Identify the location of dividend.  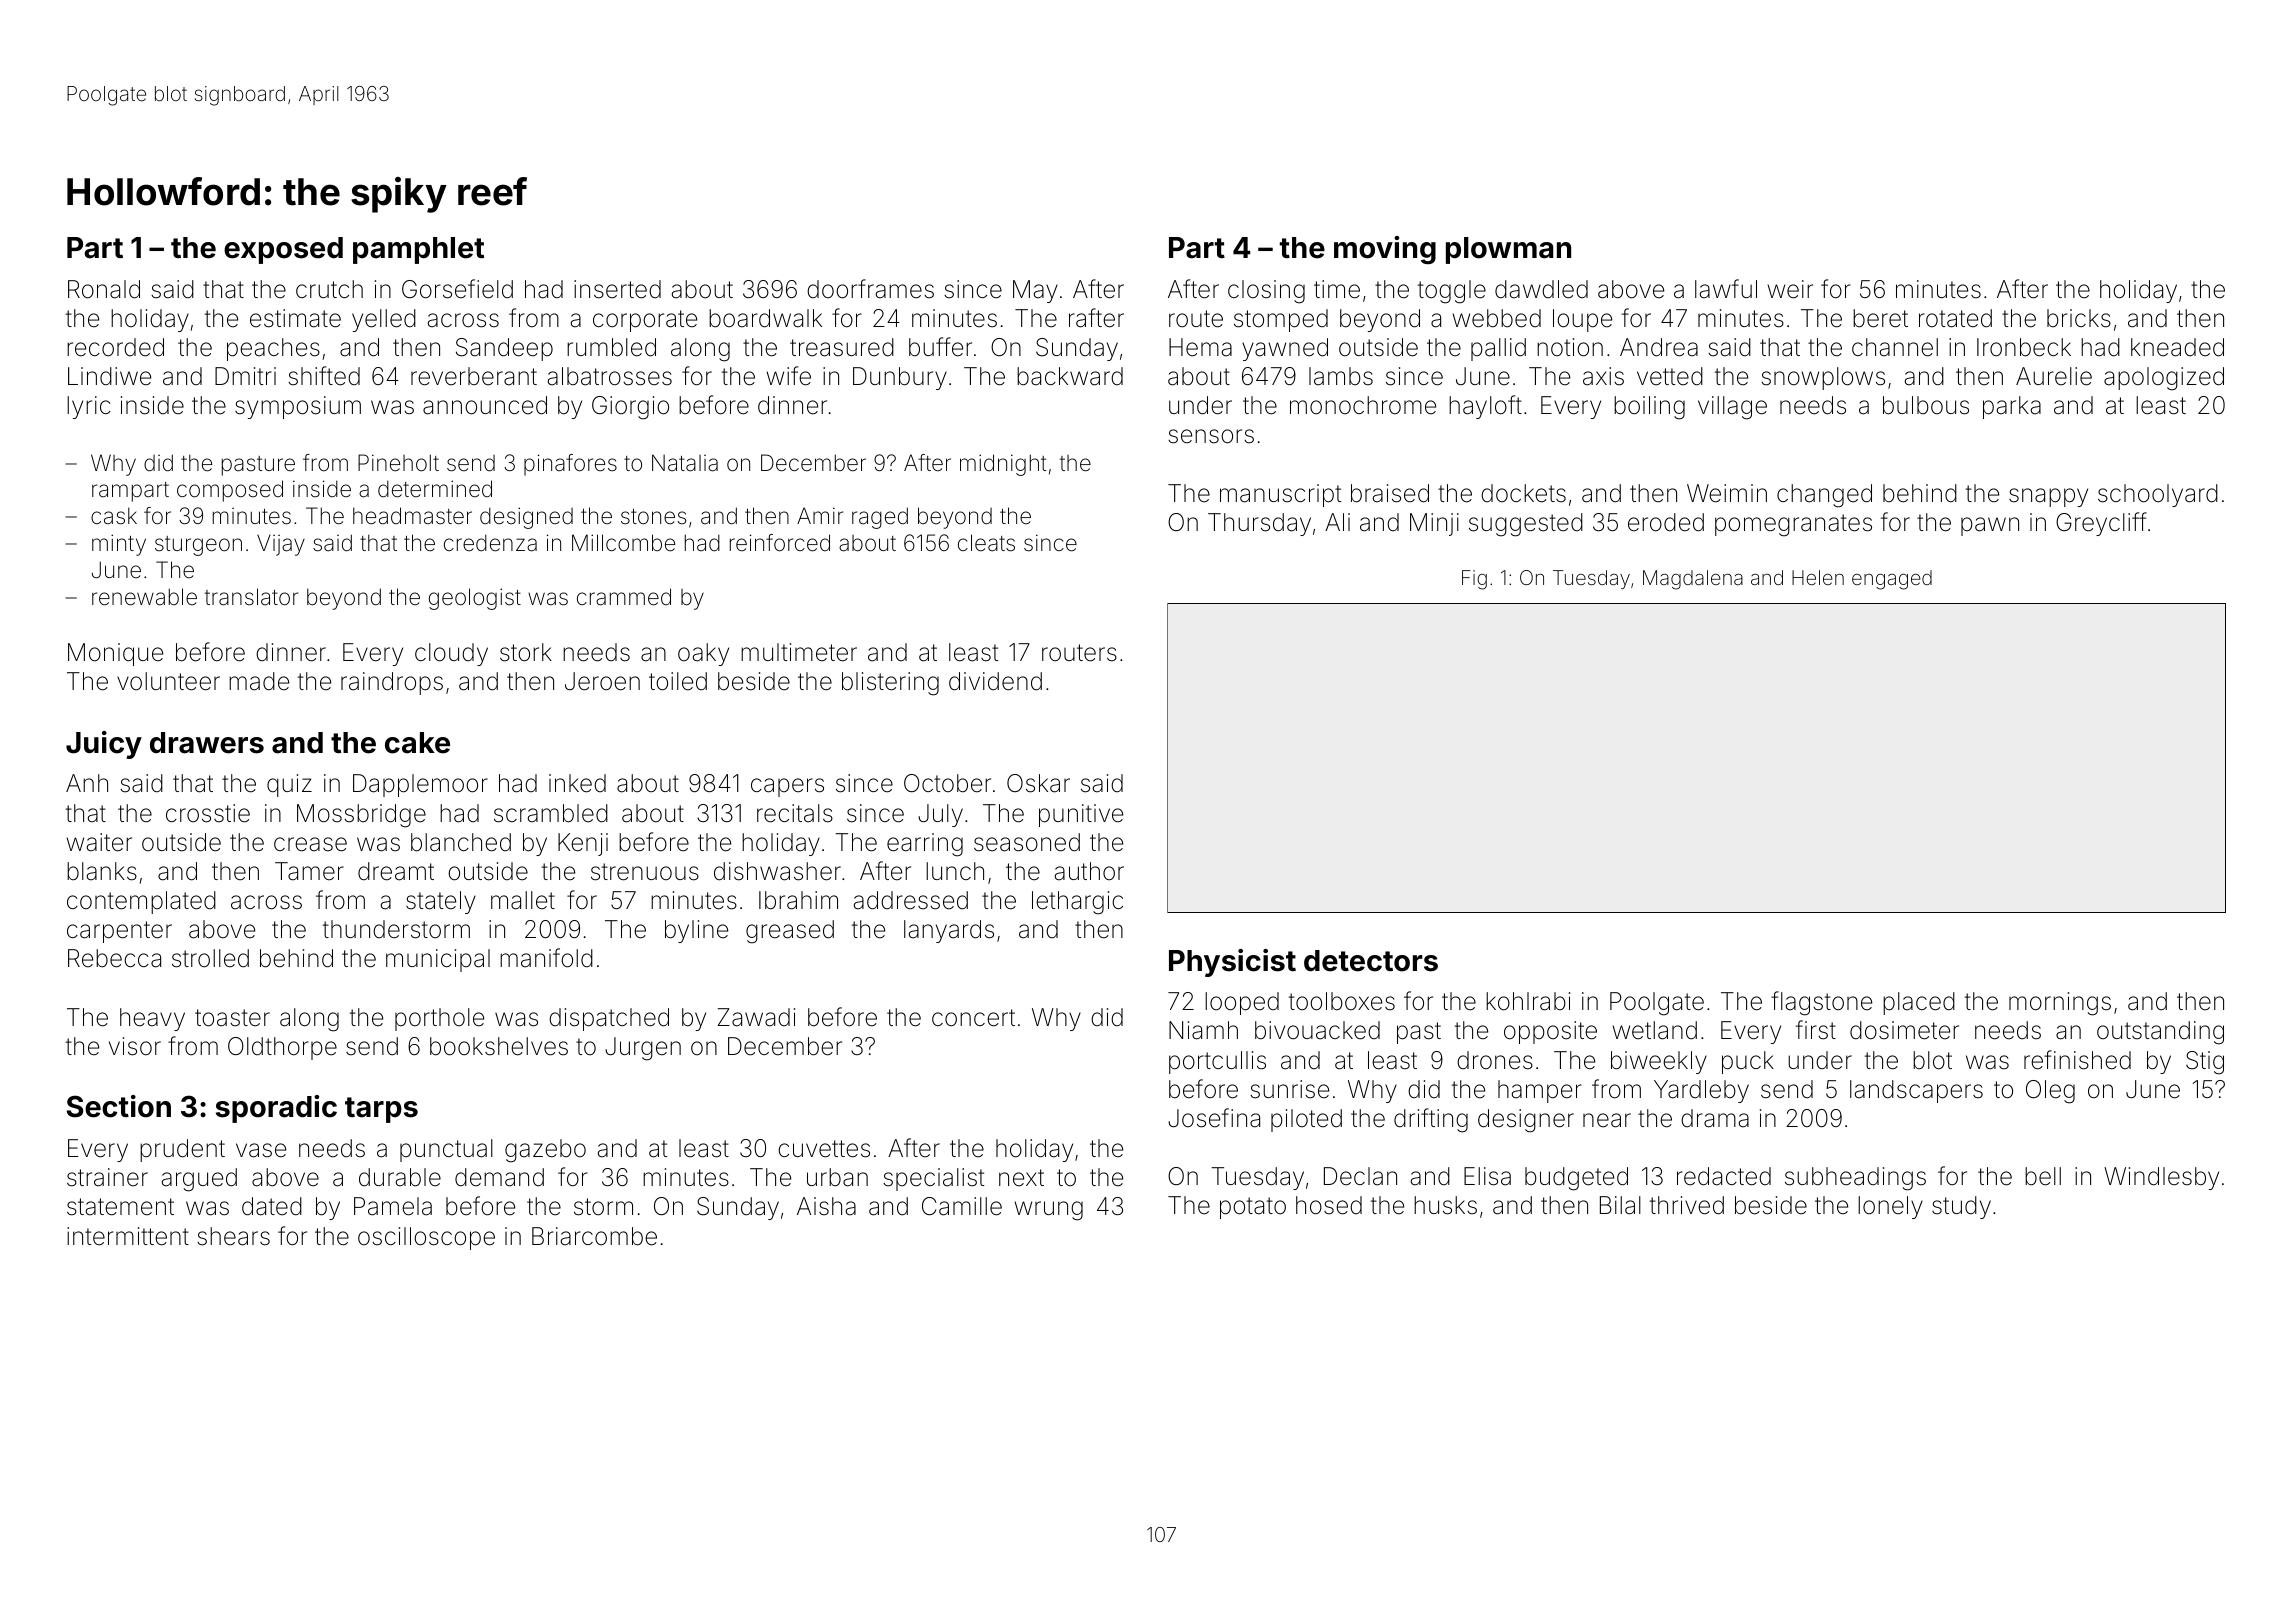
(995, 681).
